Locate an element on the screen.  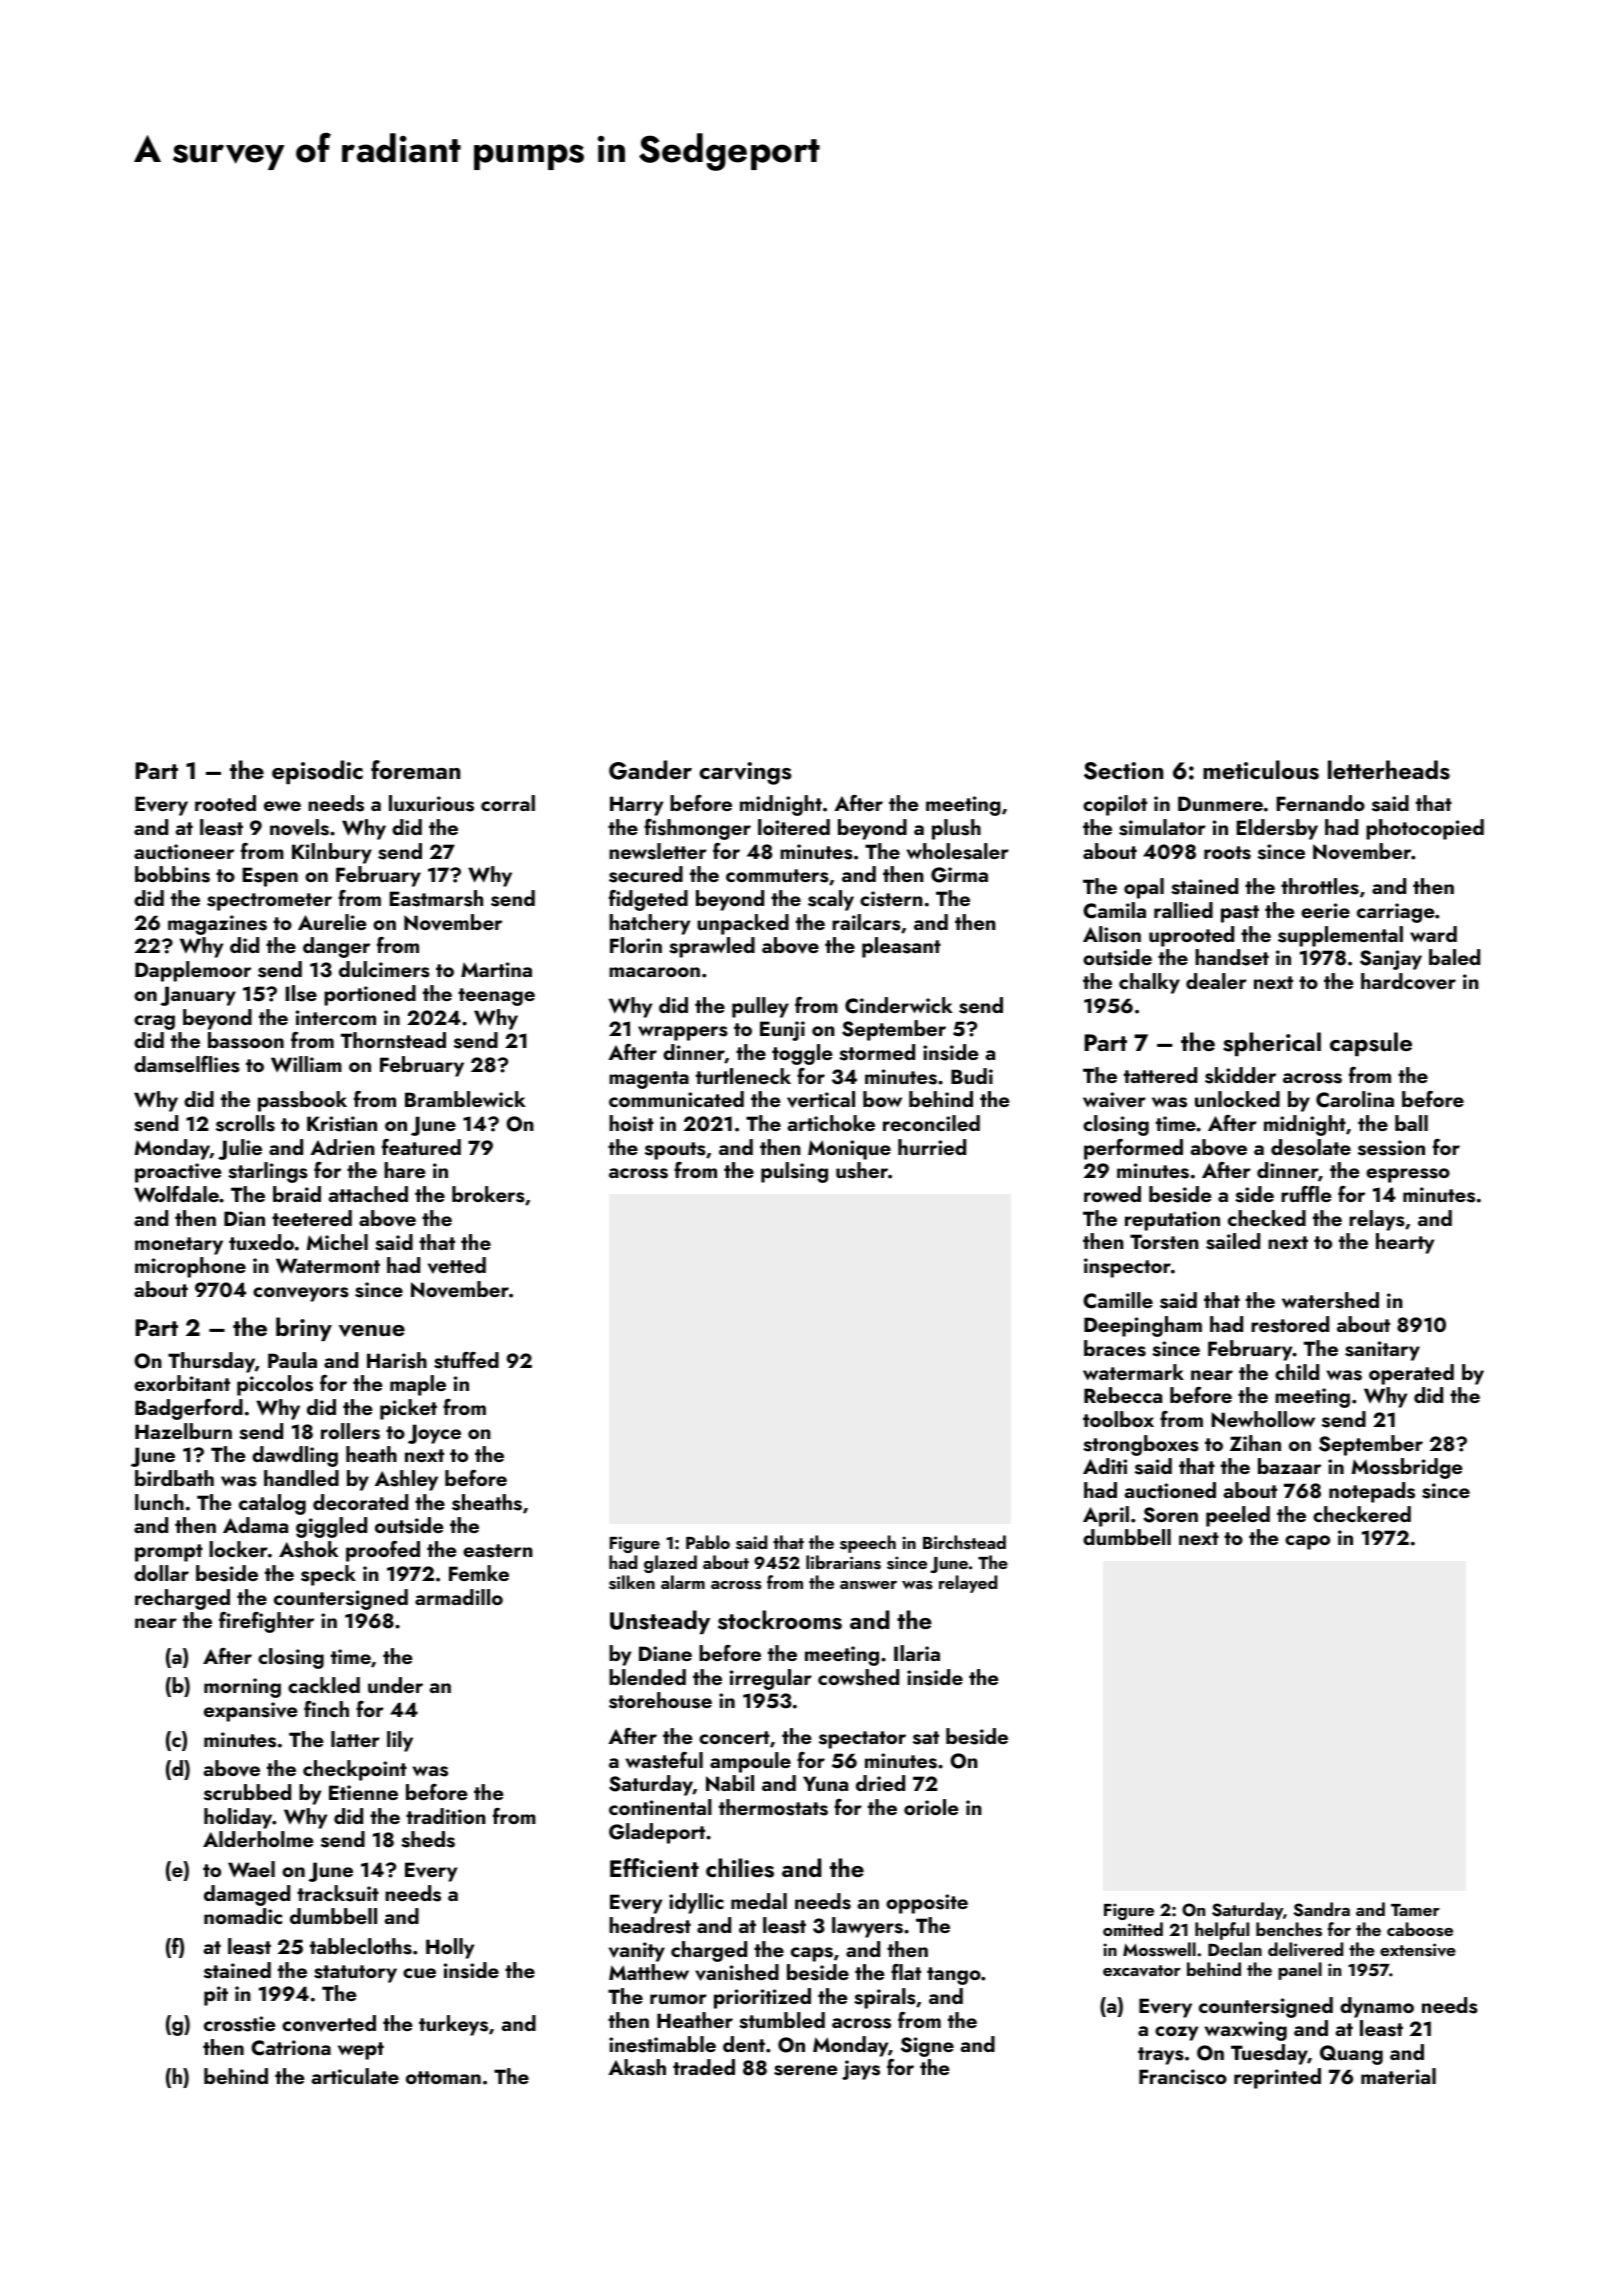
pit is located at coordinates (216, 1996).
